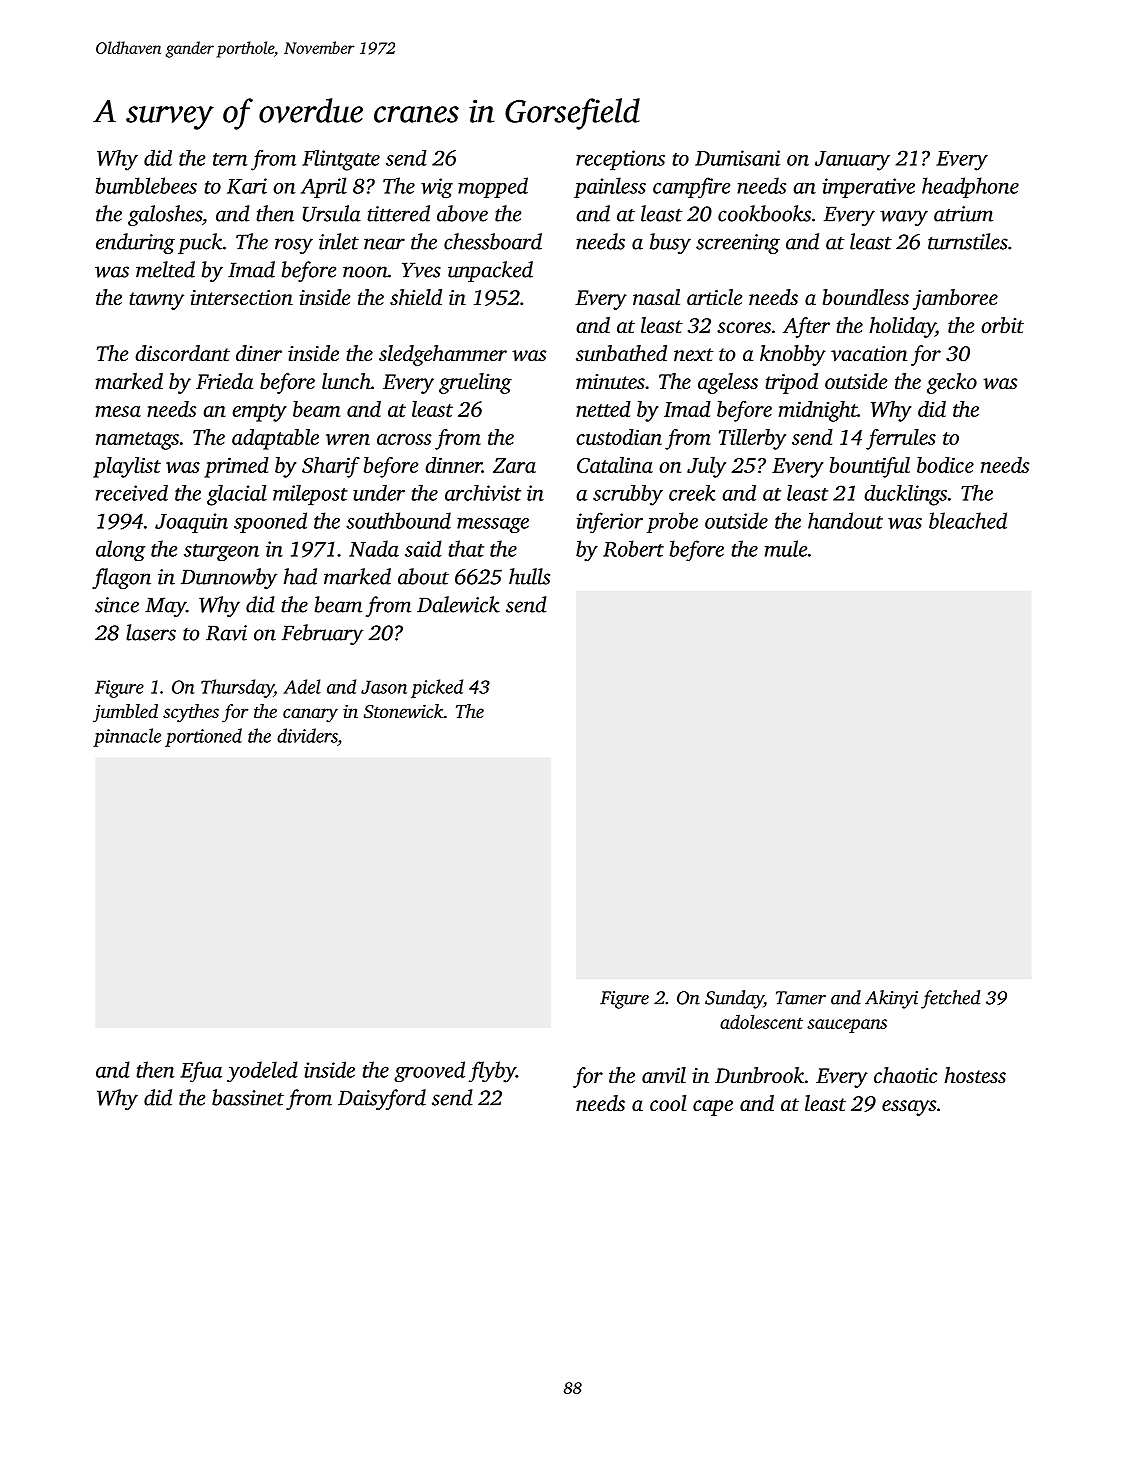 This page has width=1127, height=1459. I want to click on fetched, so click(950, 999).
